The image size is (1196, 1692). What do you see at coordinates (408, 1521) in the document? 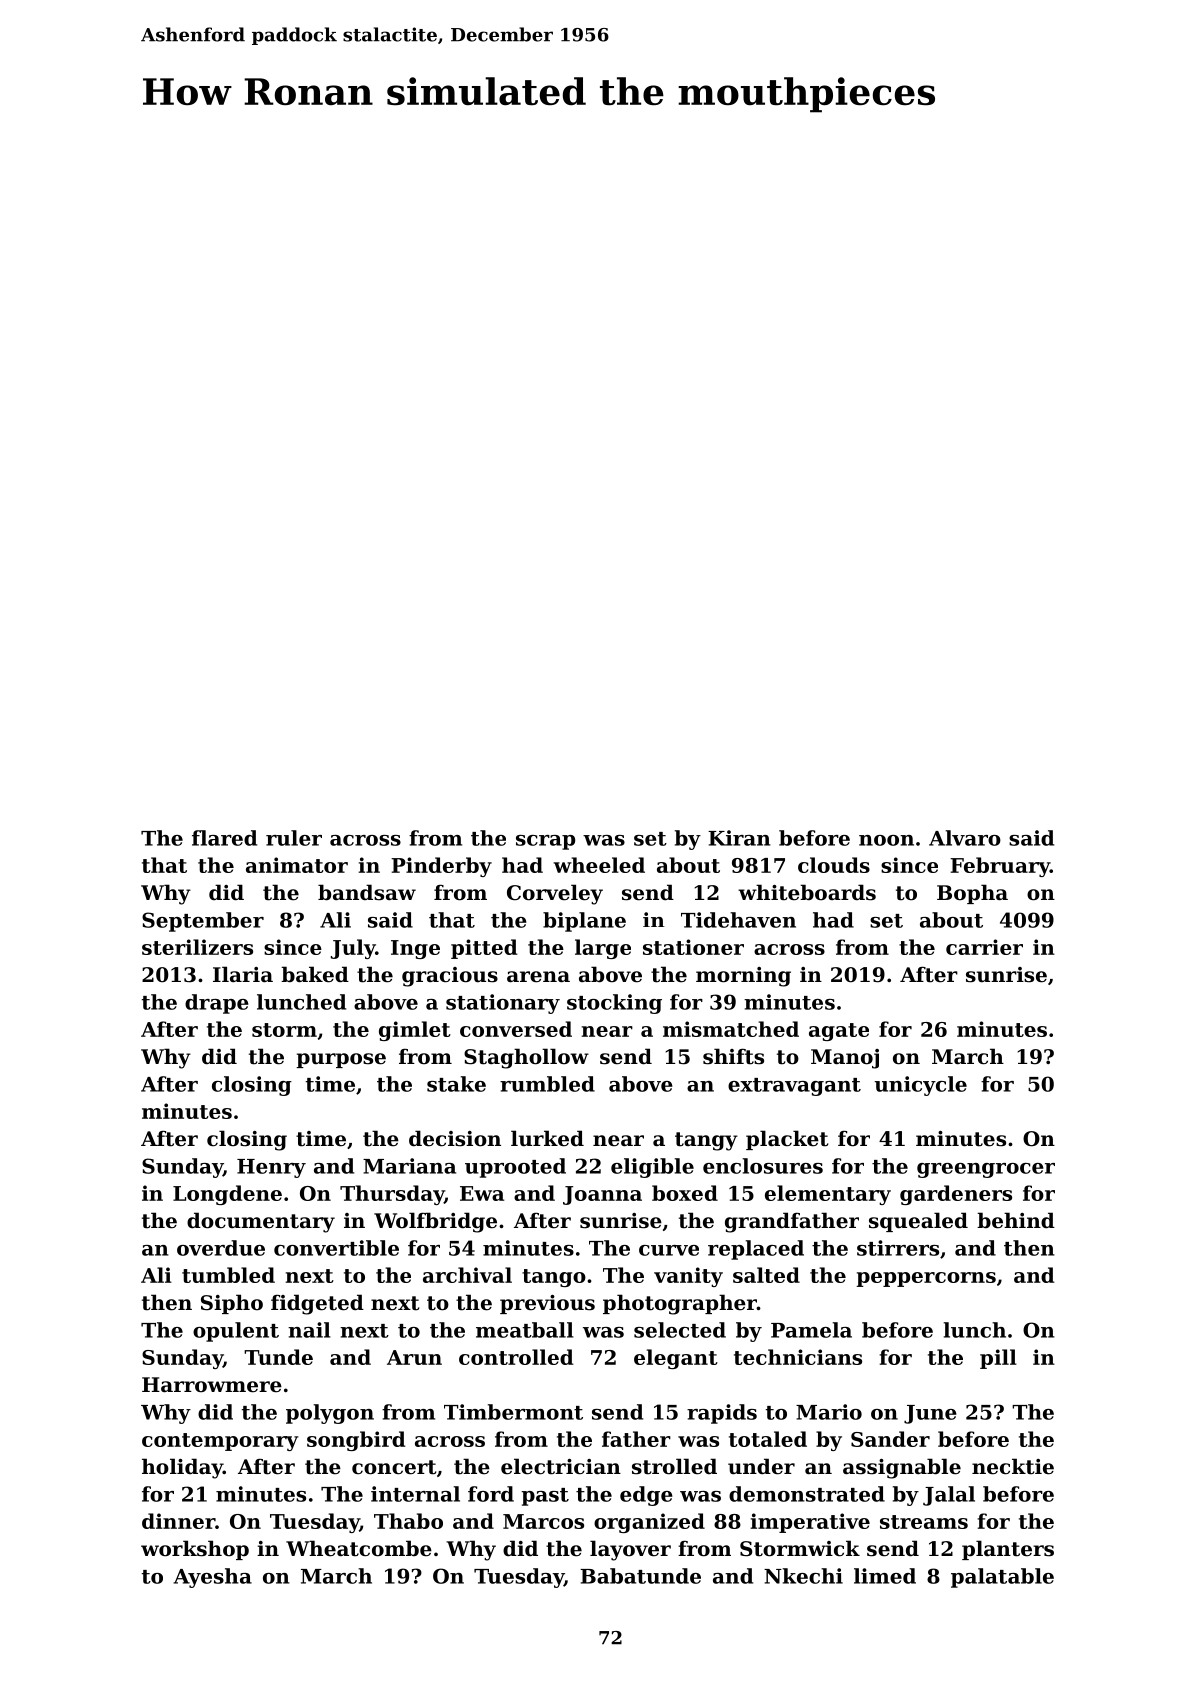
I see `Thabo` at bounding box center [408, 1521].
